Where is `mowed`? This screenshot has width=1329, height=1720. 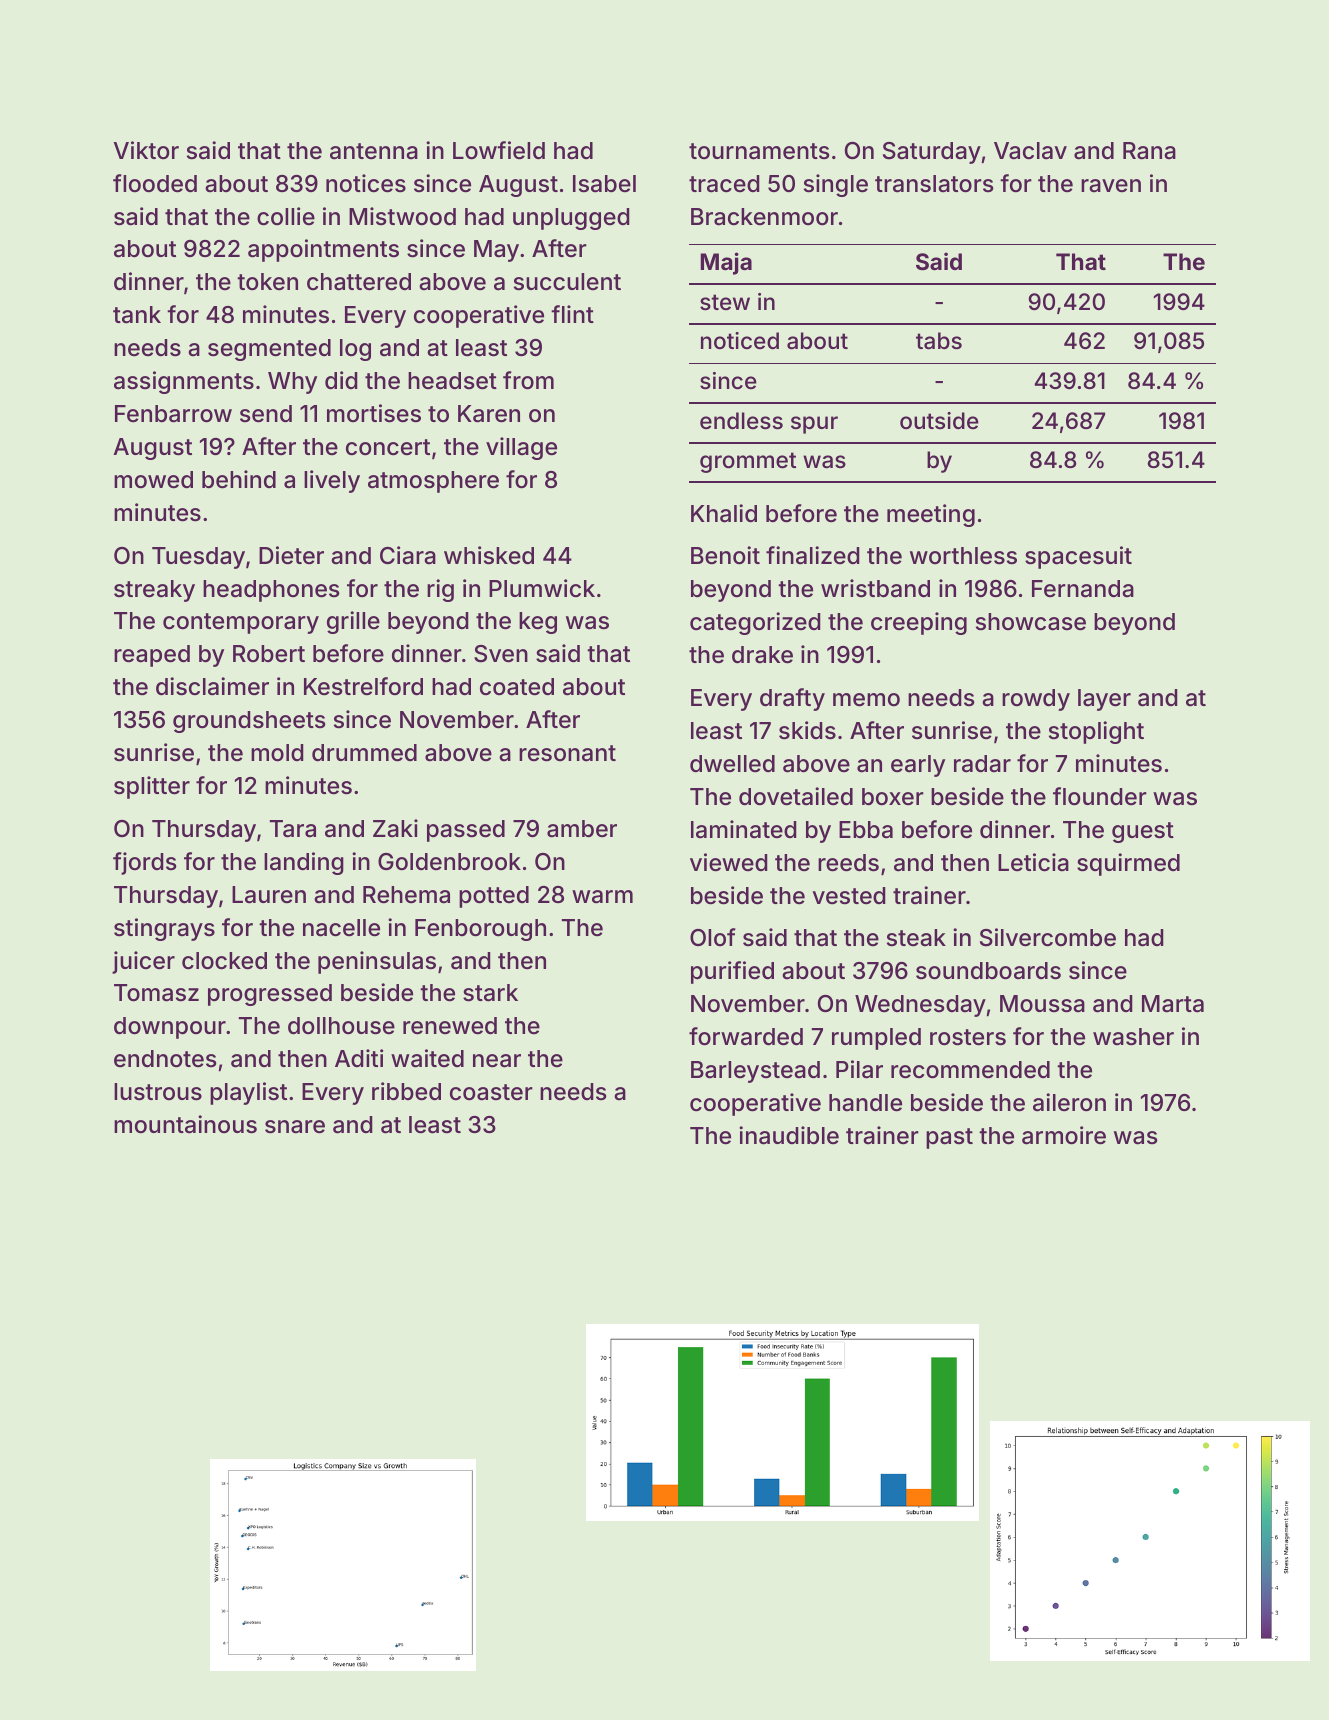 mowed is located at coordinates (153, 480).
